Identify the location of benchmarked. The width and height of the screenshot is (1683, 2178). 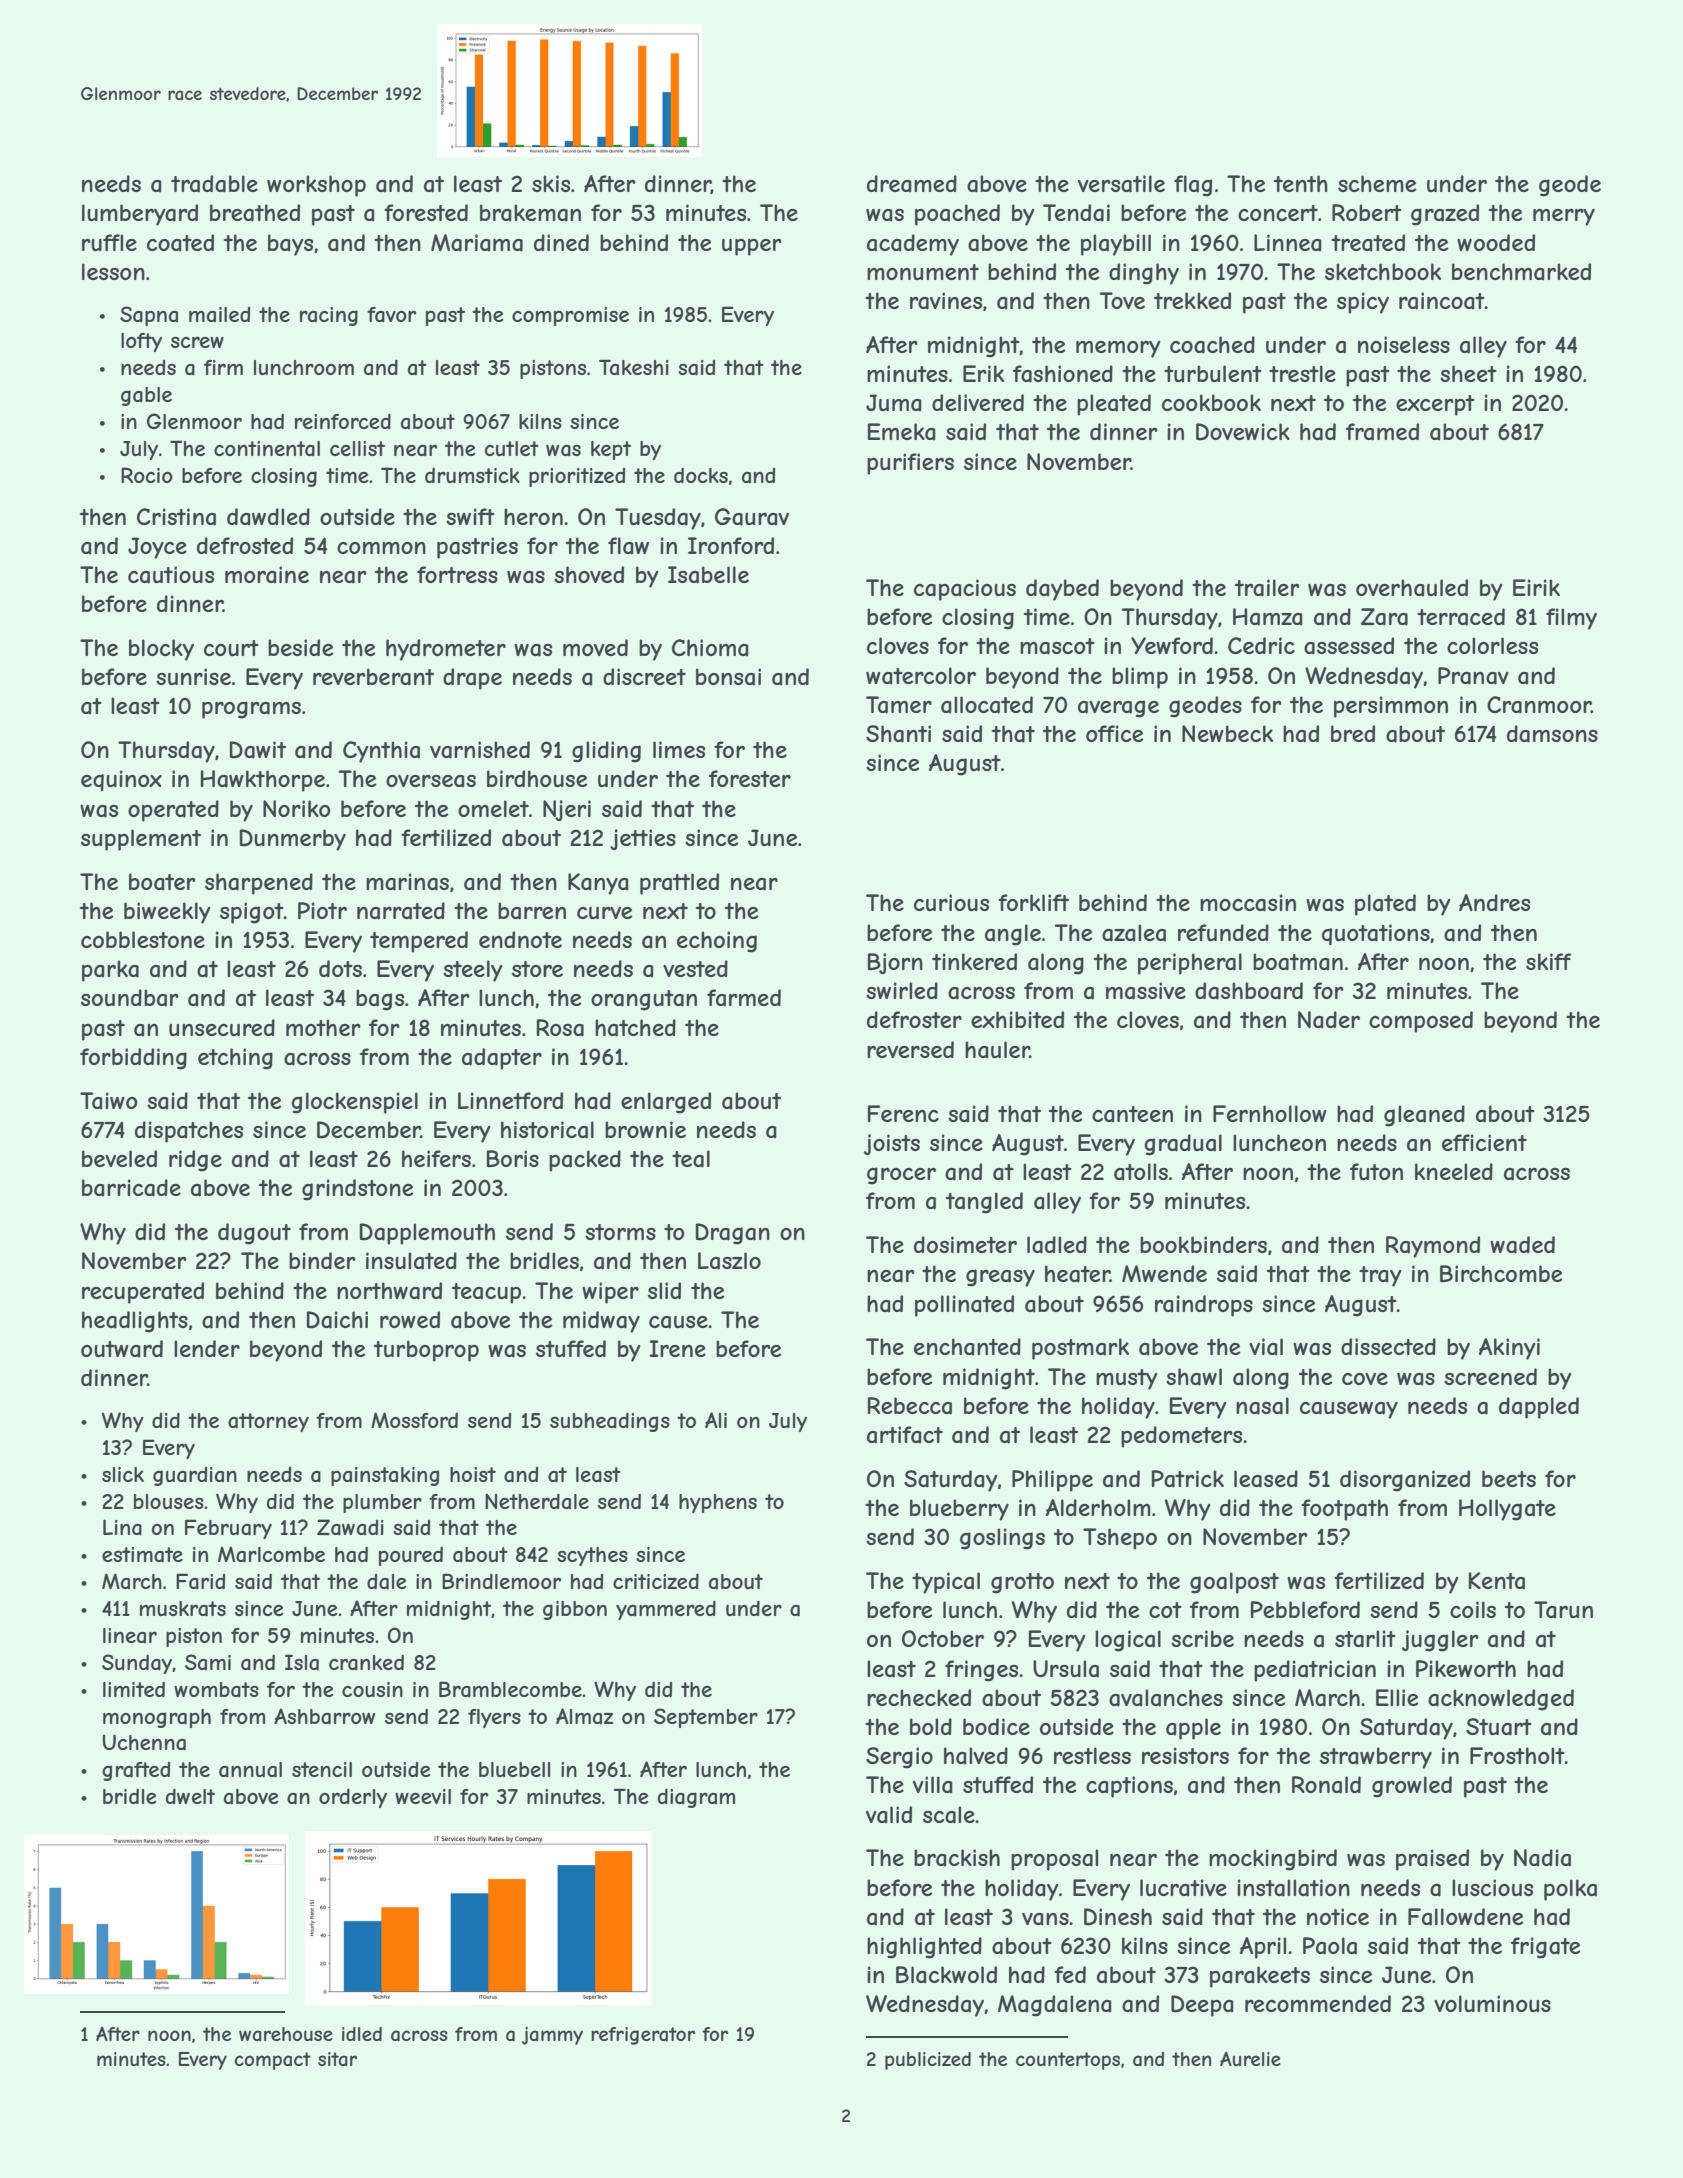
(1521, 272).
